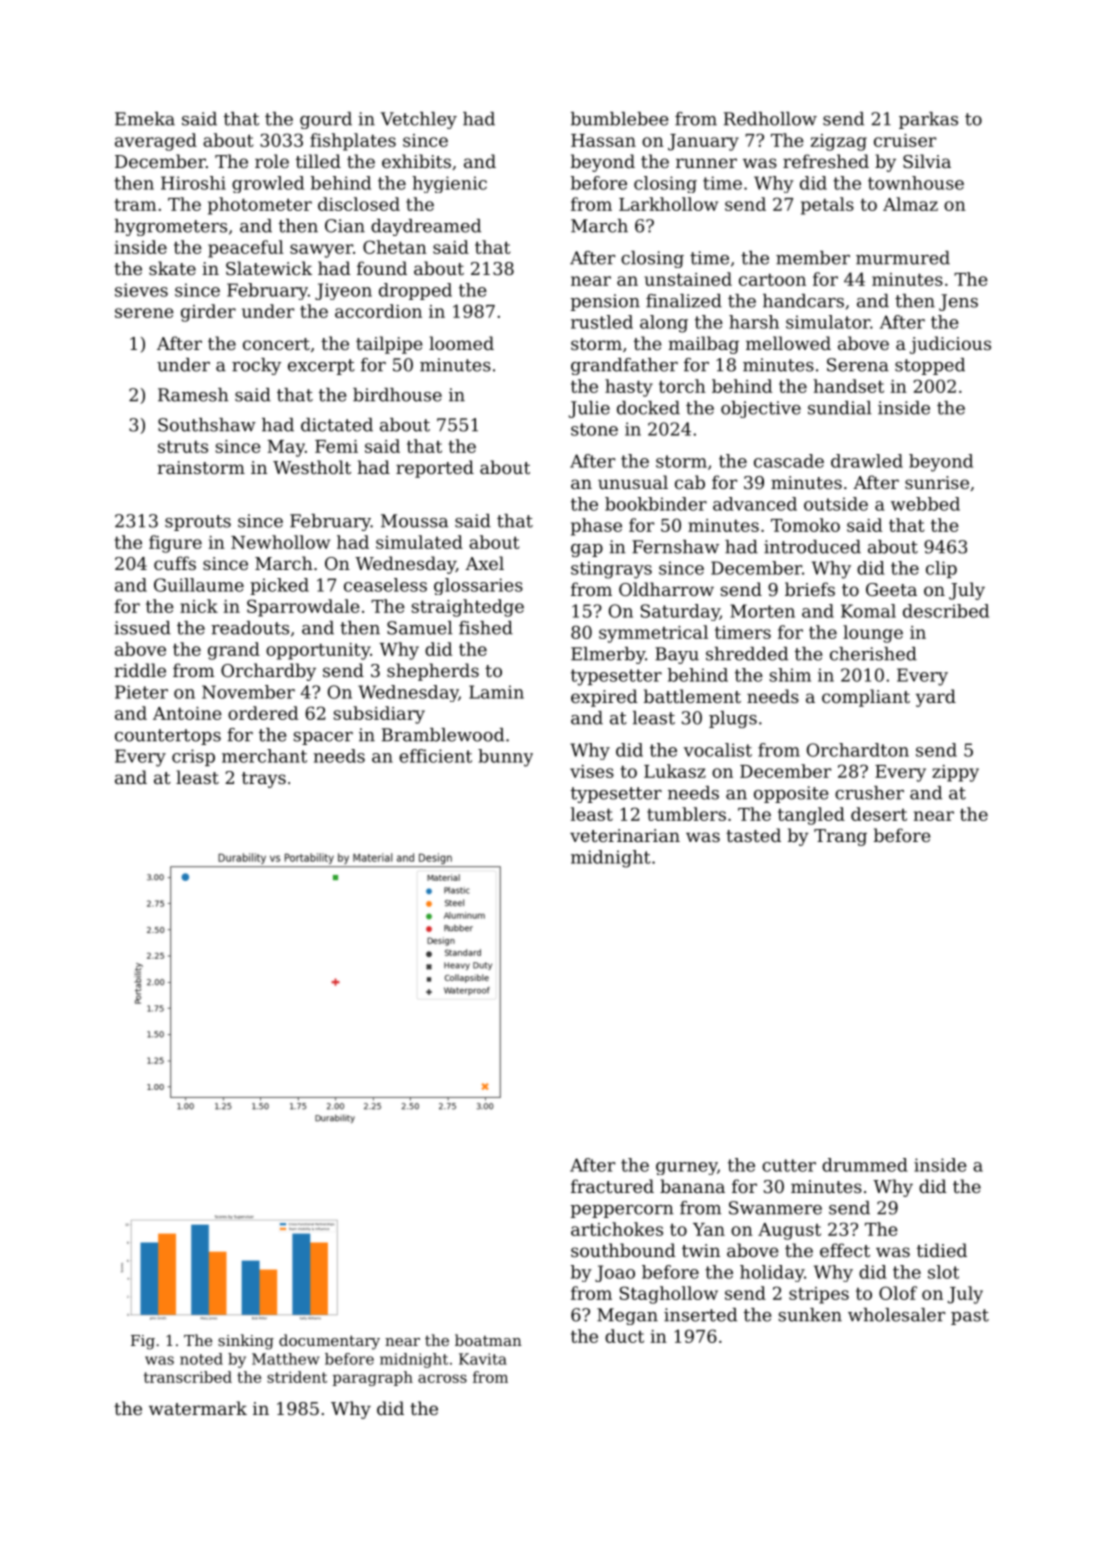 This screenshot has width=1108, height=1567. What do you see at coordinates (483, 1359) in the screenshot?
I see `Kavita` at bounding box center [483, 1359].
